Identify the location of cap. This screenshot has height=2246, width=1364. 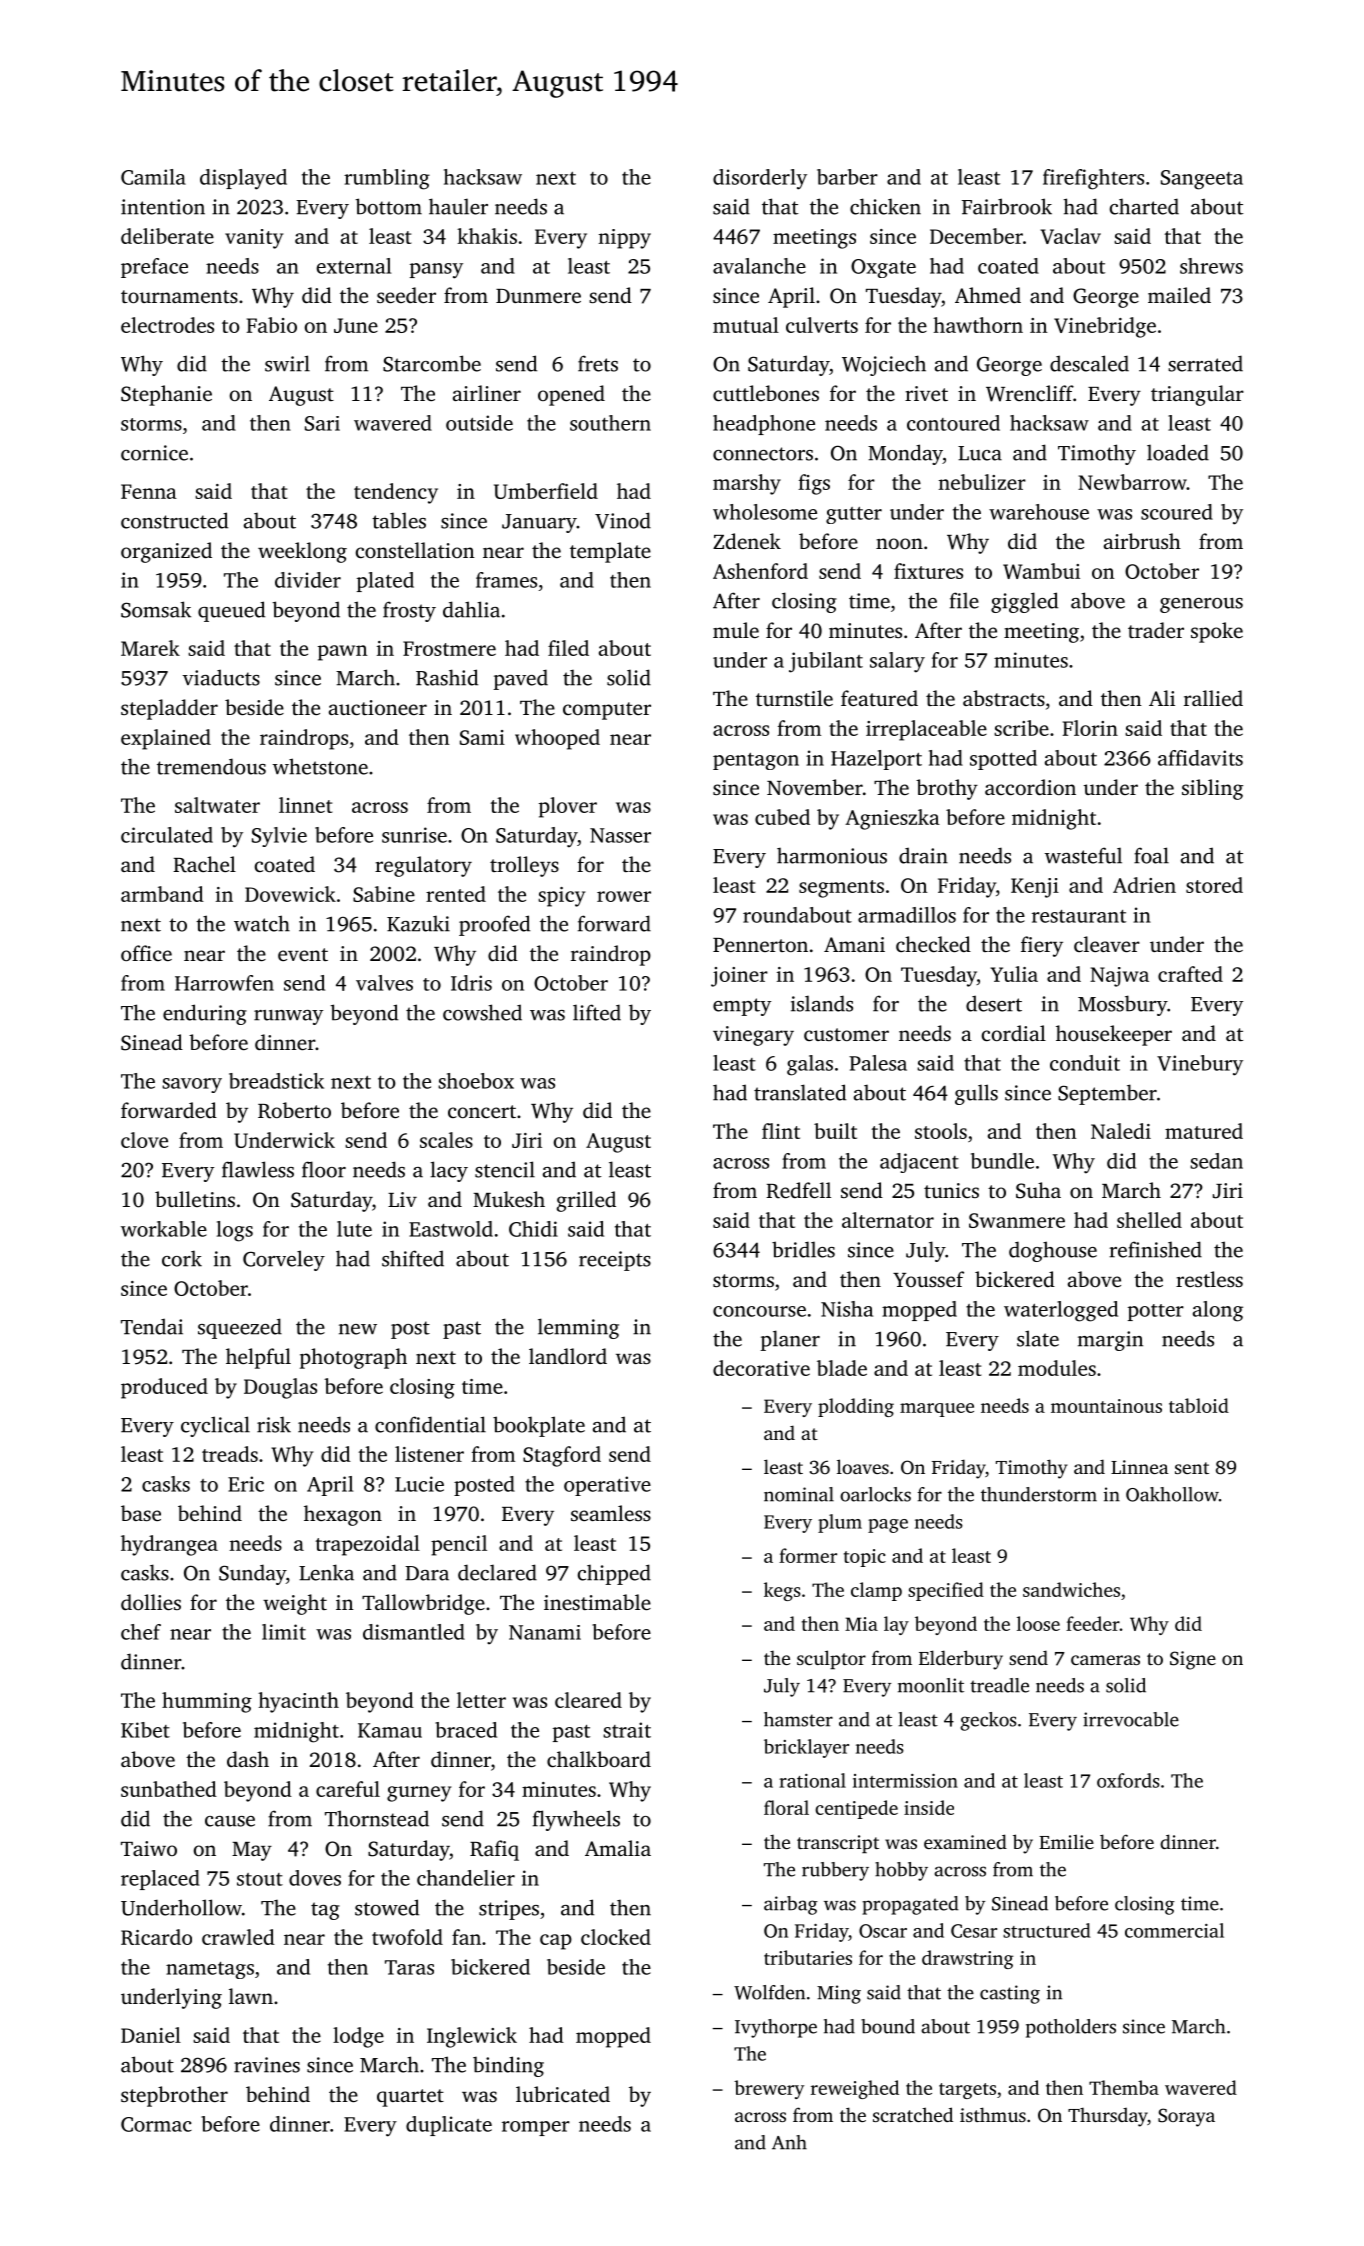
(556, 1942).
